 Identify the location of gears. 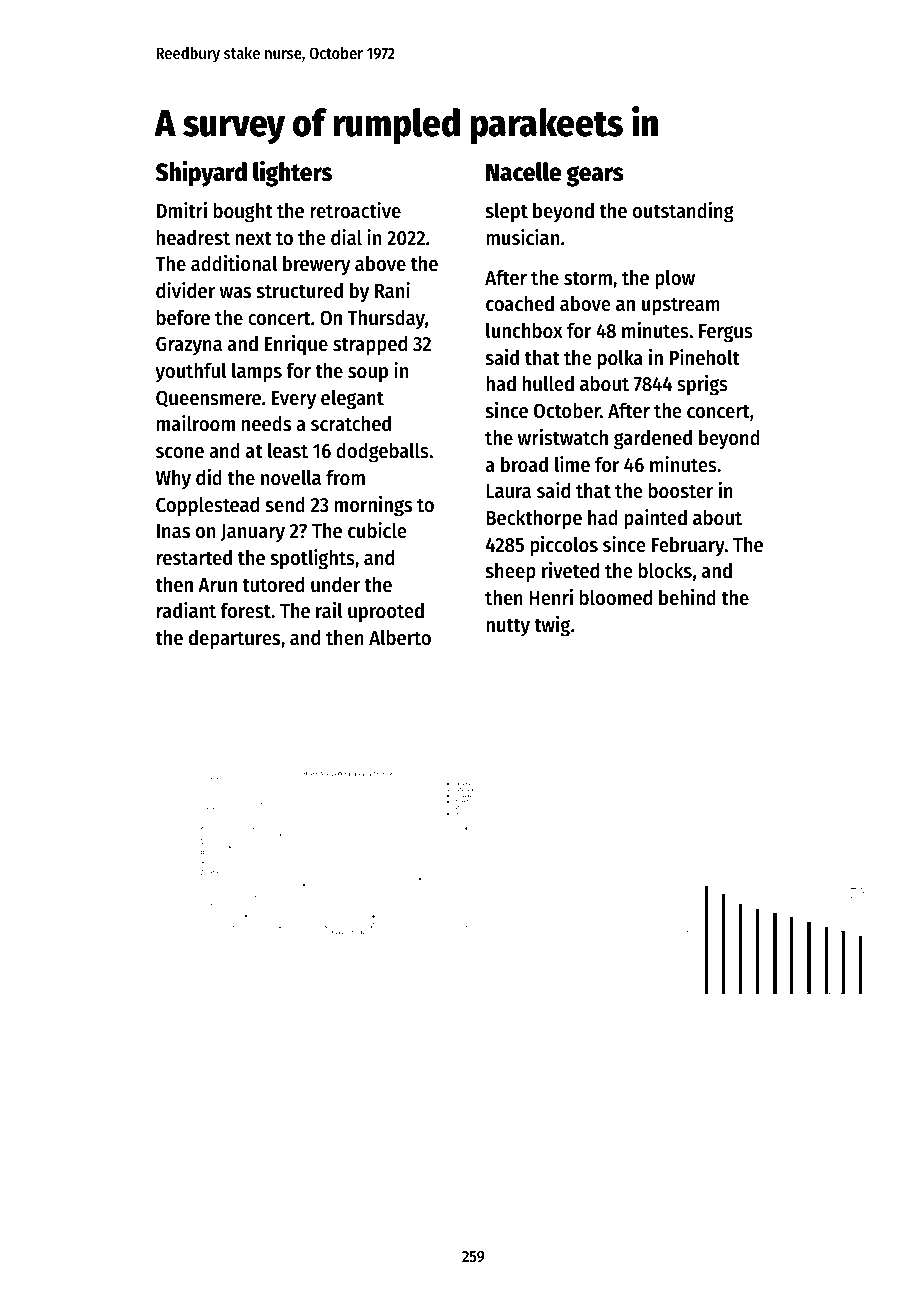
(595, 176).
